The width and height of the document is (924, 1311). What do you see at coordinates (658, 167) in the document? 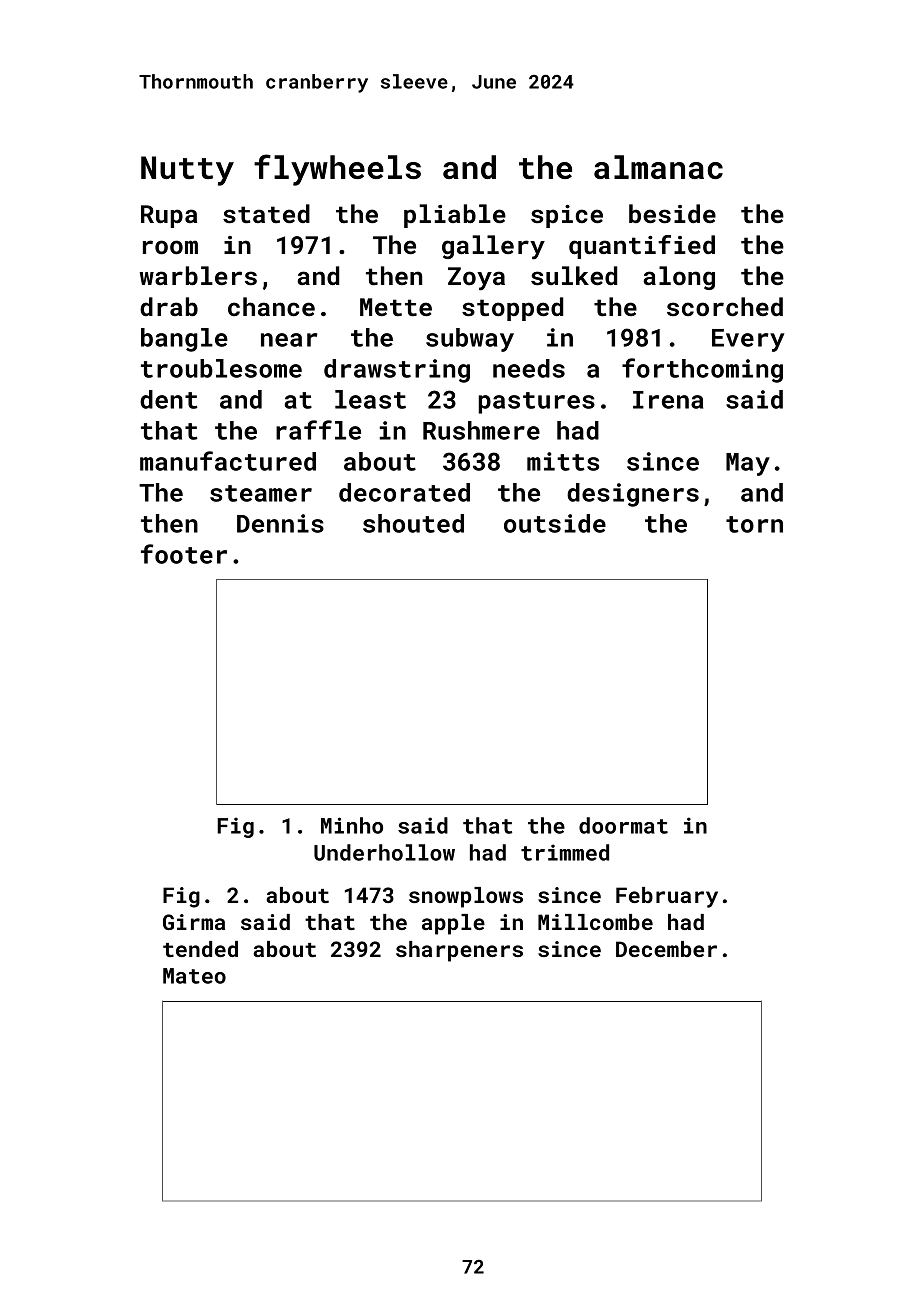
I see `almanac` at bounding box center [658, 167].
